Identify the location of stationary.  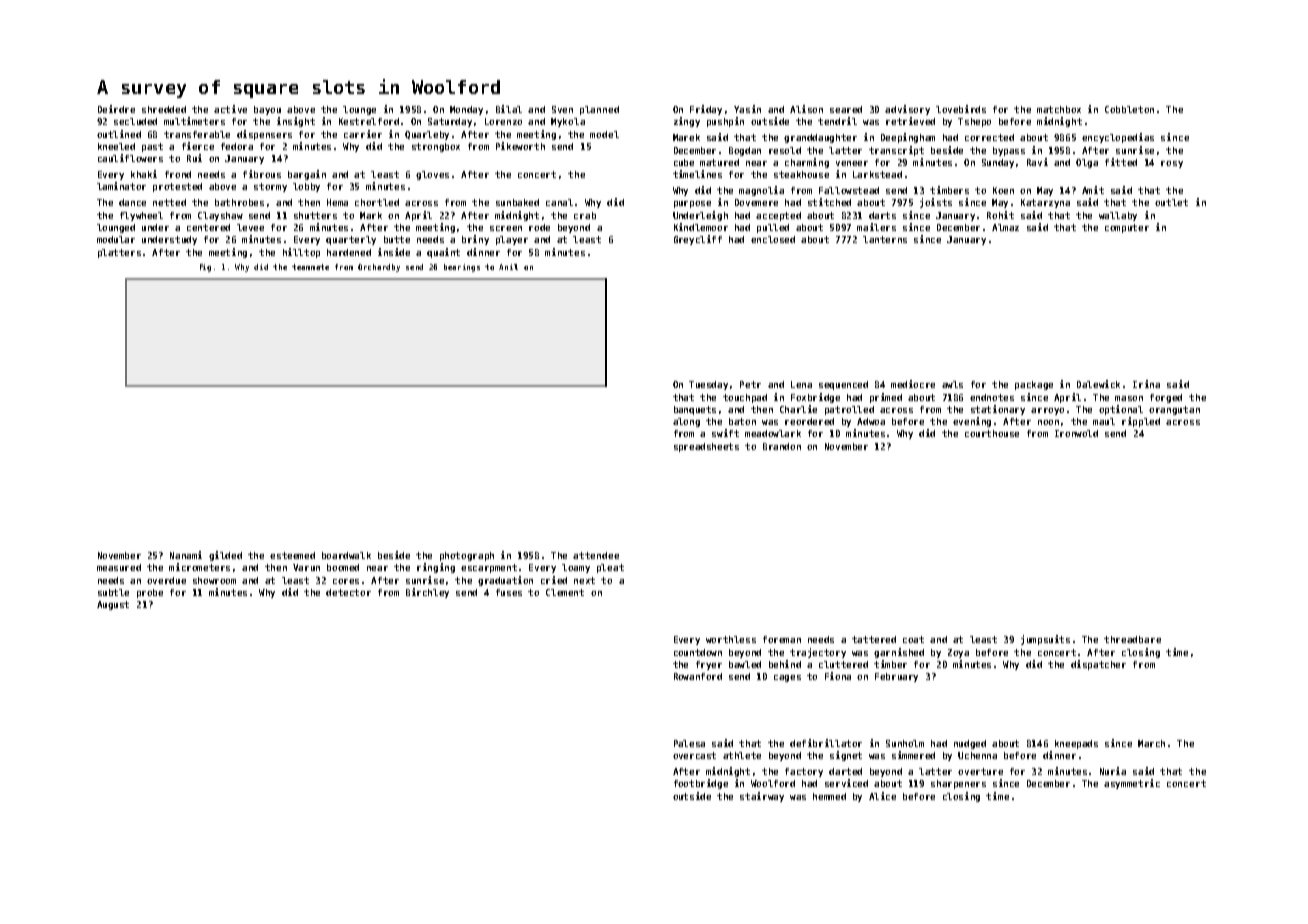
(998, 410).
